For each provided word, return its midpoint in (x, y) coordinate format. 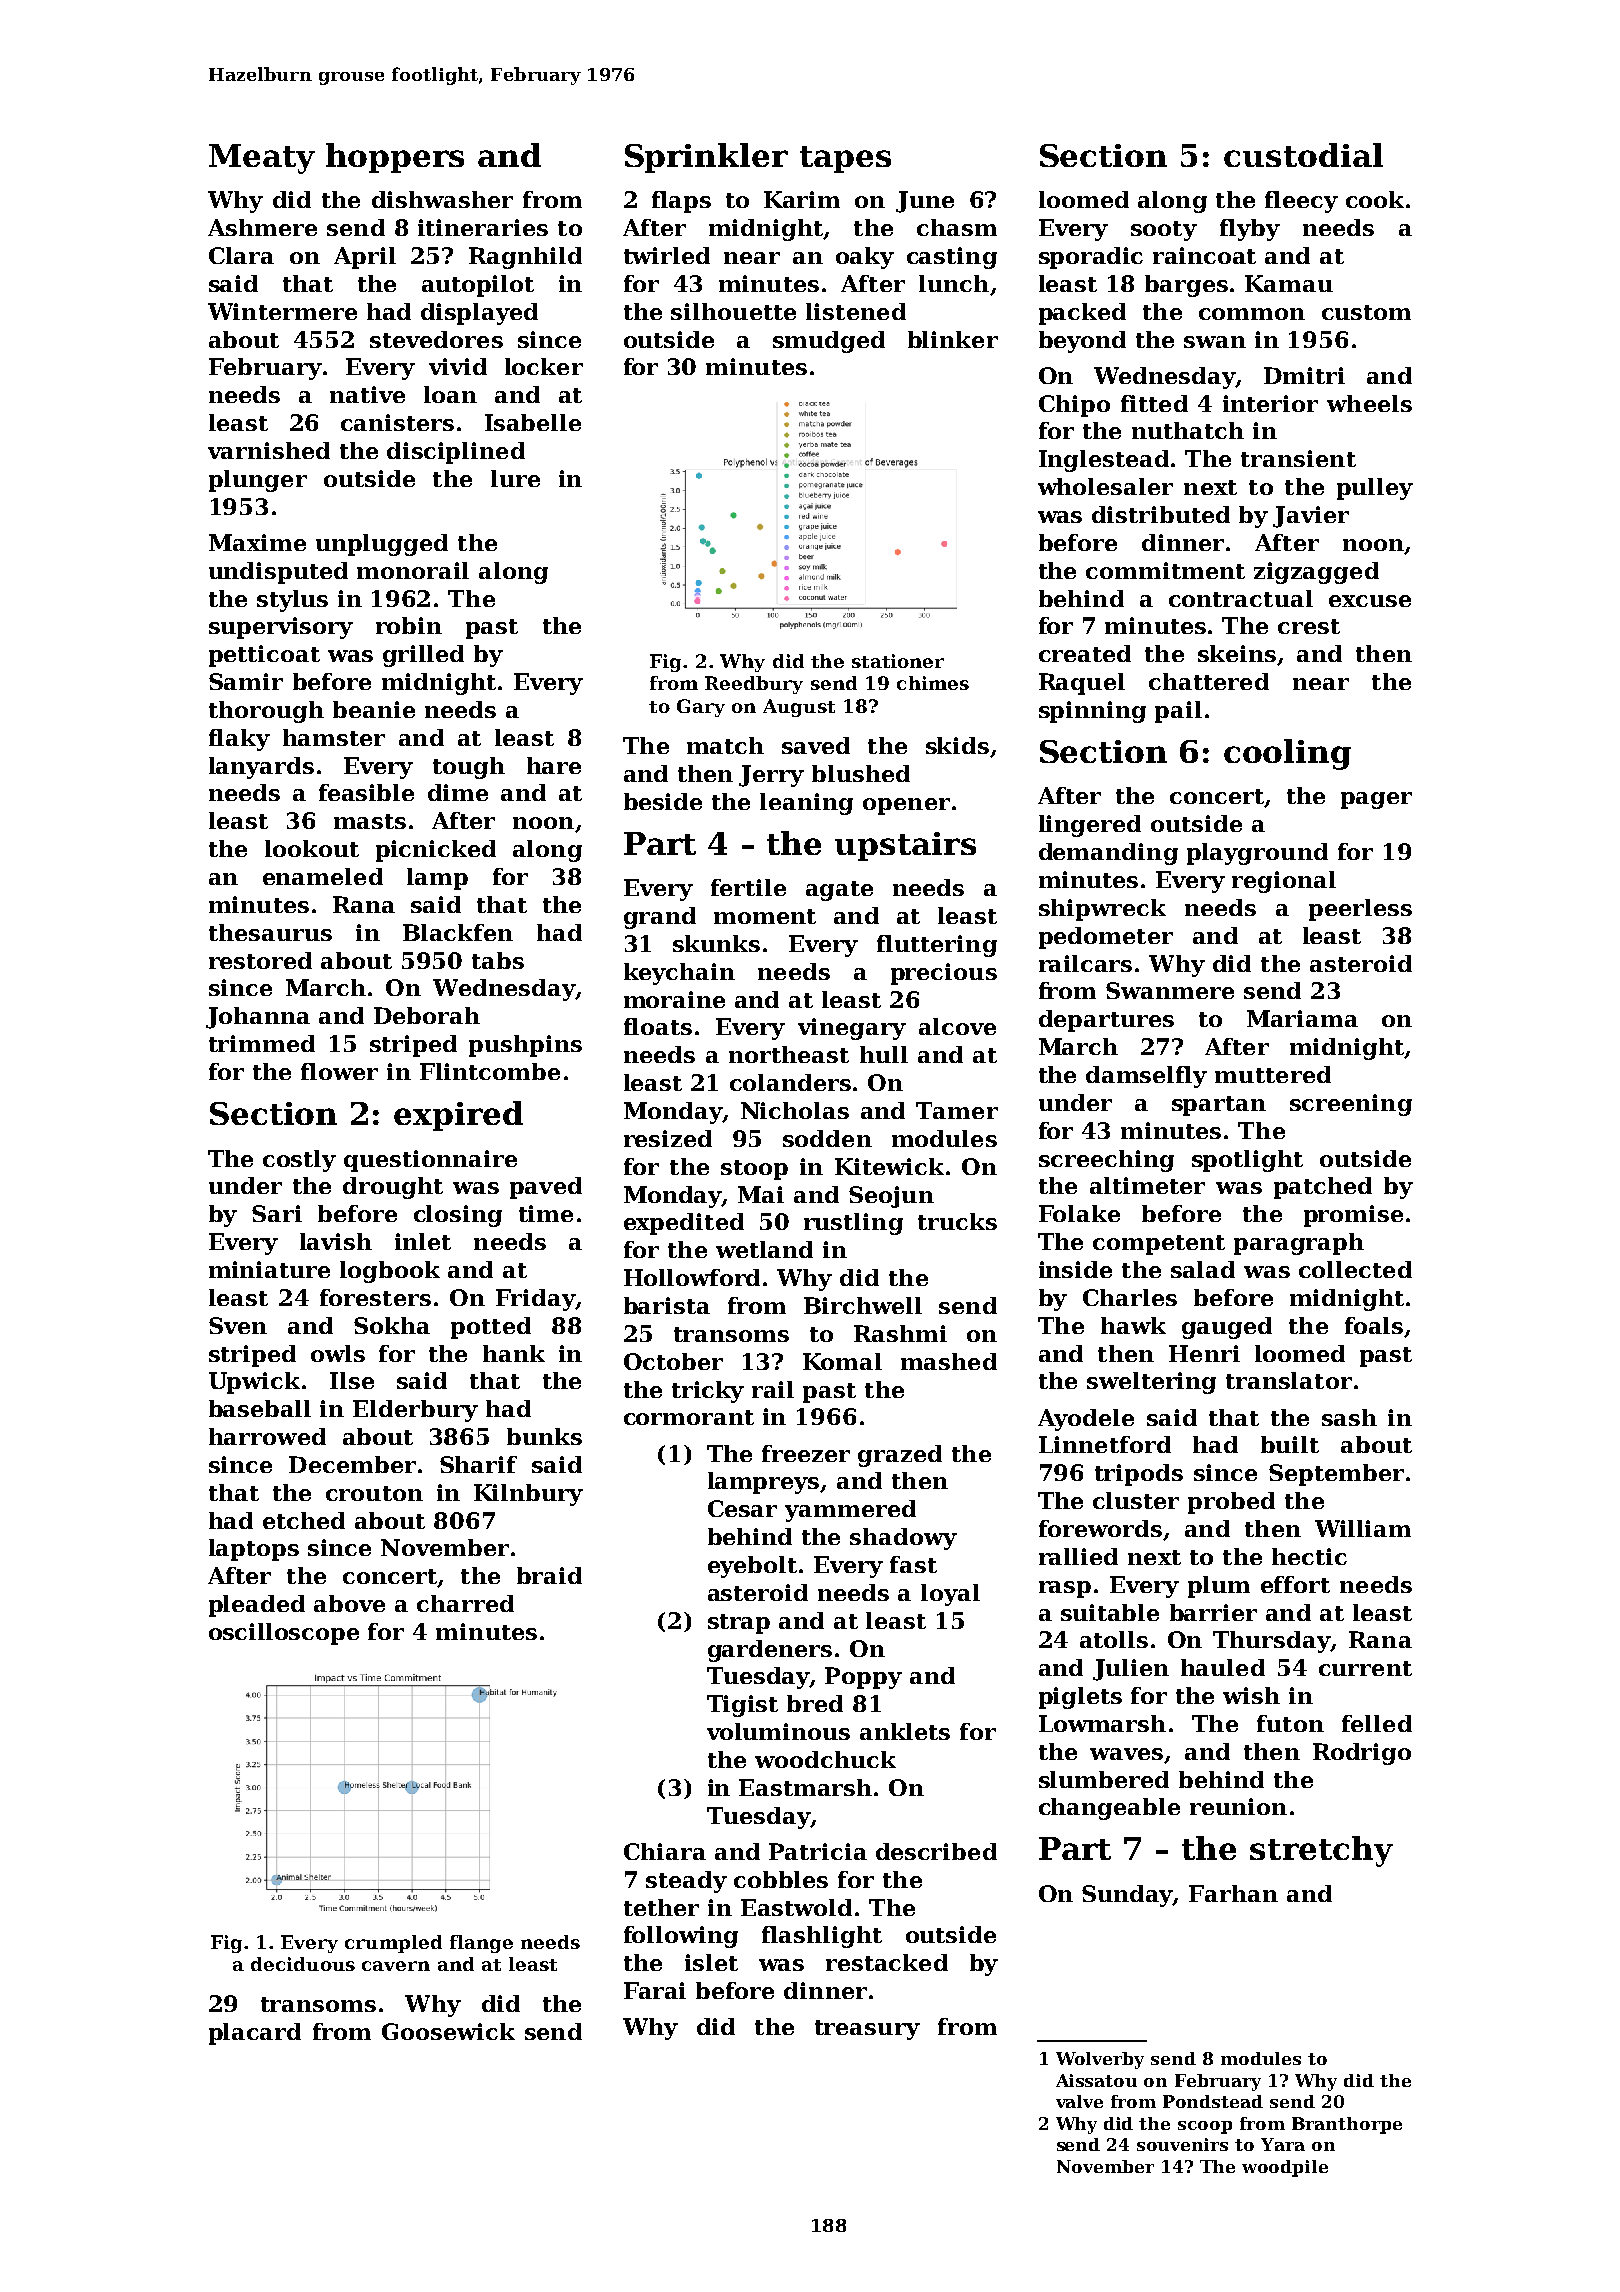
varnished (269, 450)
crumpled (393, 1944)
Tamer (957, 1110)
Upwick (254, 1383)
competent (1159, 1245)
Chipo (1074, 406)
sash (1349, 1417)
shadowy (903, 1539)
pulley (1375, 489)
